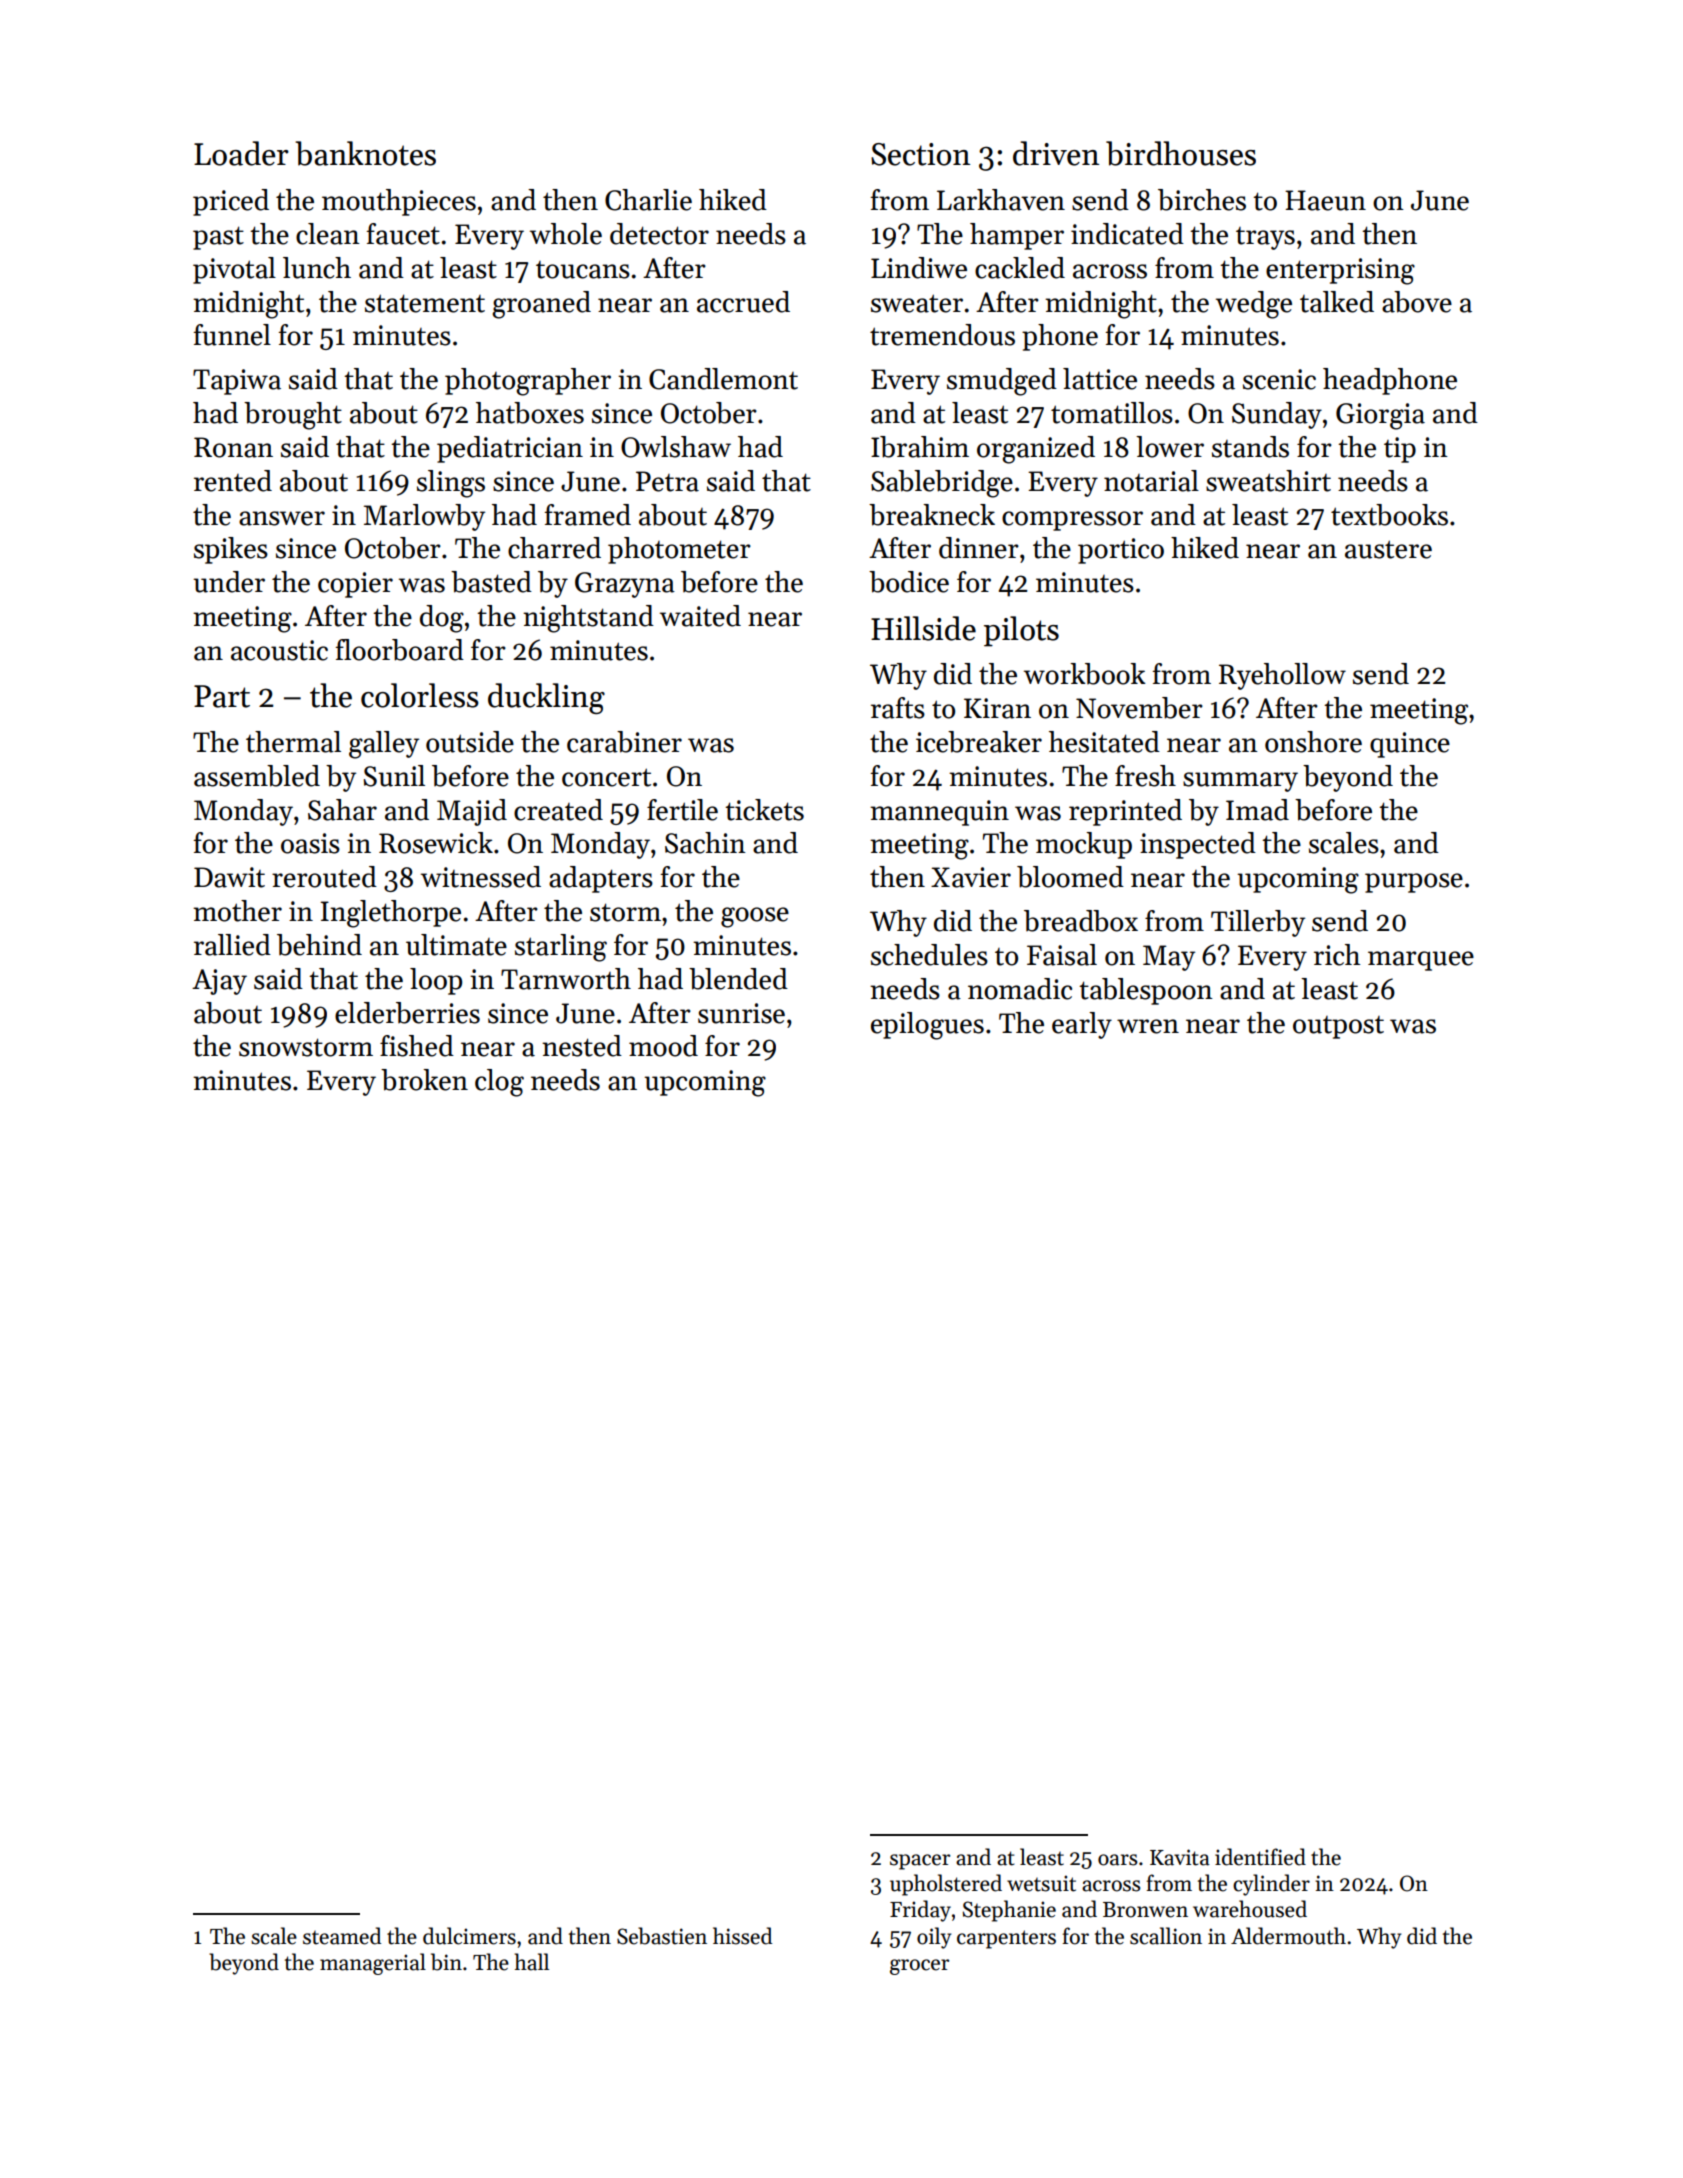 This document has width=1683, height=2178. Describe the element at coordinates (659, 234) in the document. I see `detector` at that location.
